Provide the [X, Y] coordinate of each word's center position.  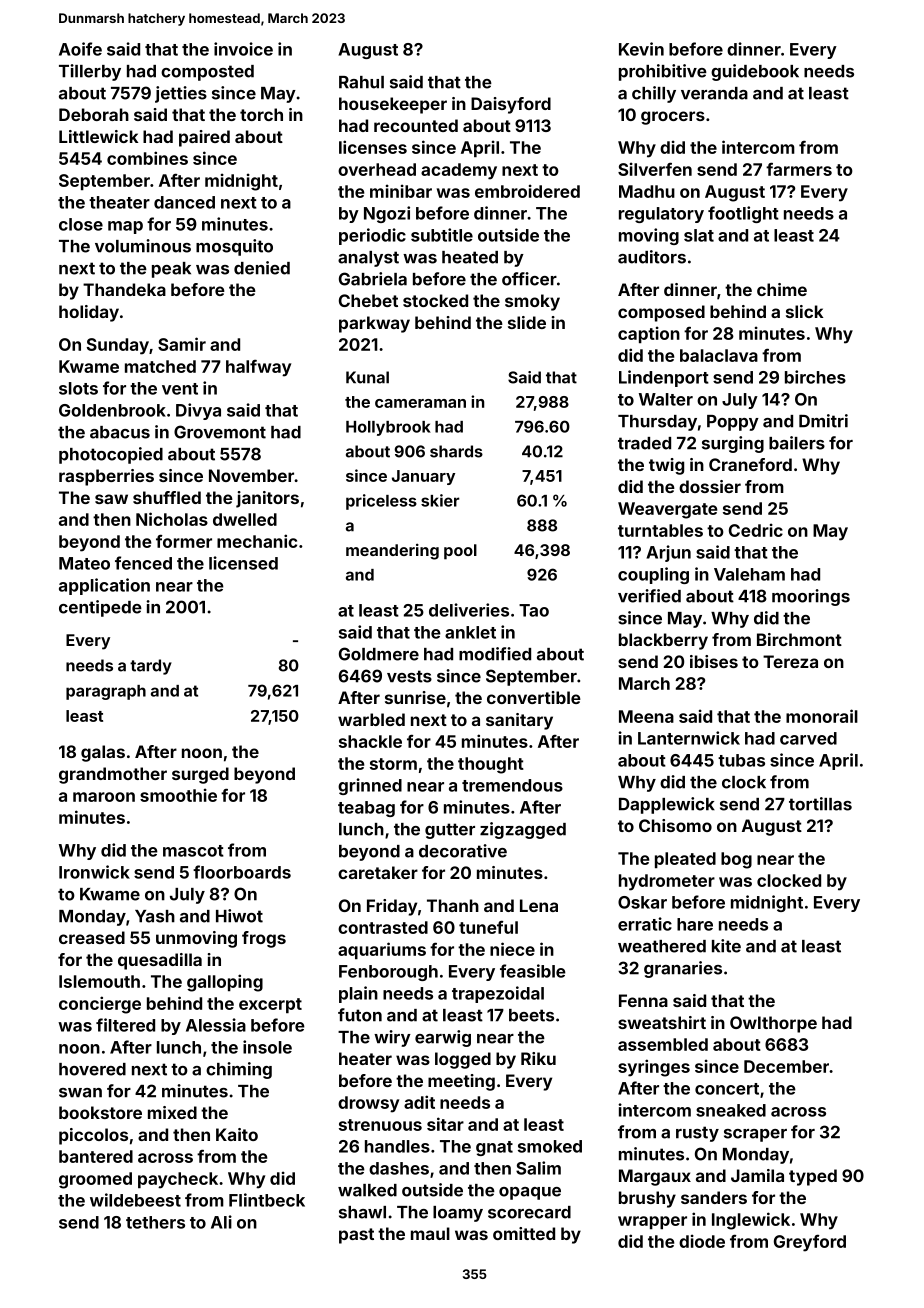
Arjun [668, 553]
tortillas [820, 804]
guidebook [755, 72]
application [104, 586]
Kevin [641, 49]
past [356, 1236]
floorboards [242, 872]
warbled [371, 719]
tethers [155, 1222]
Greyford [810, 1243]
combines [147, 158]
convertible [534, 697]
